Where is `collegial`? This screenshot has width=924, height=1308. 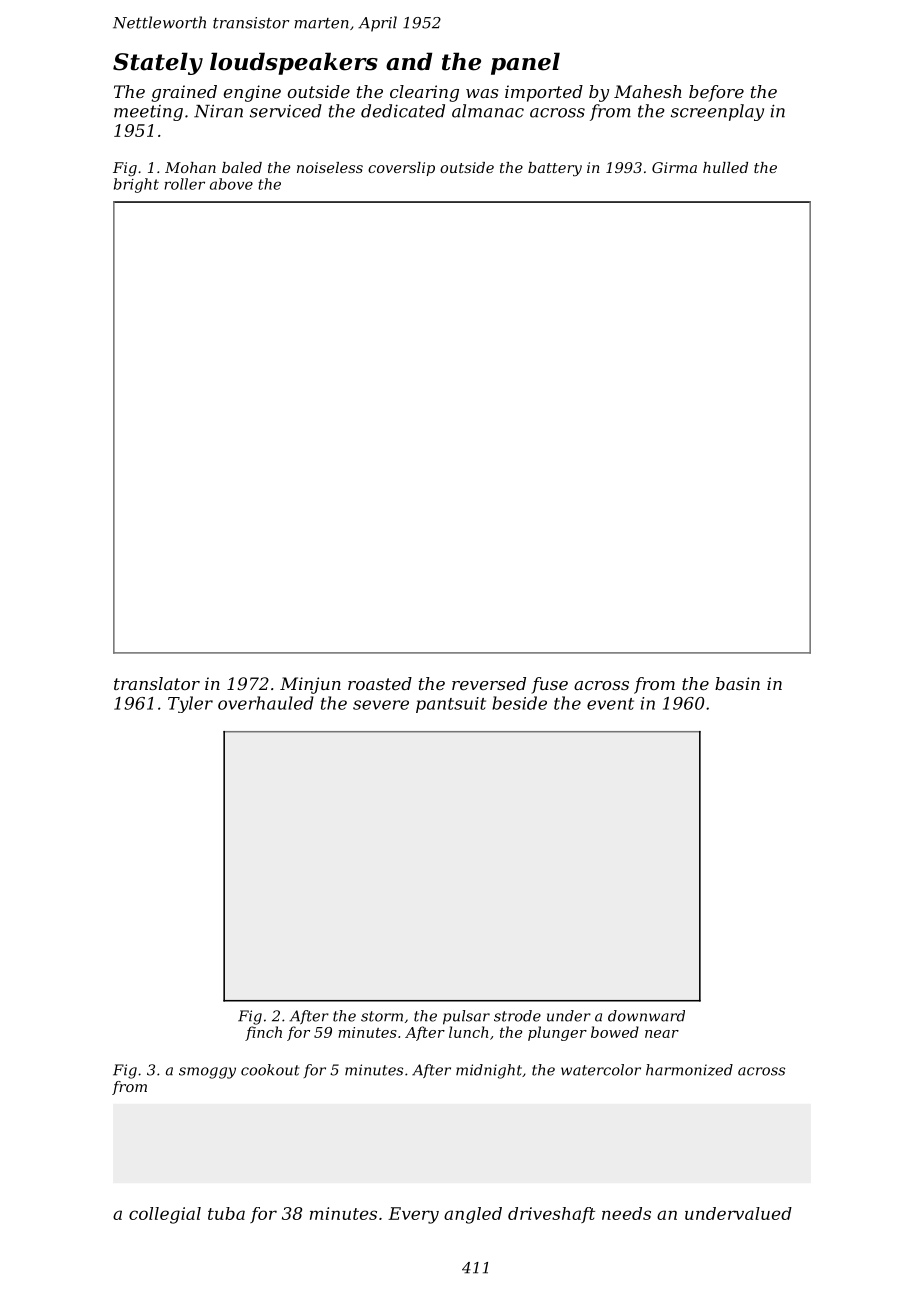
collegial is located at coordinates (165, 1215).
